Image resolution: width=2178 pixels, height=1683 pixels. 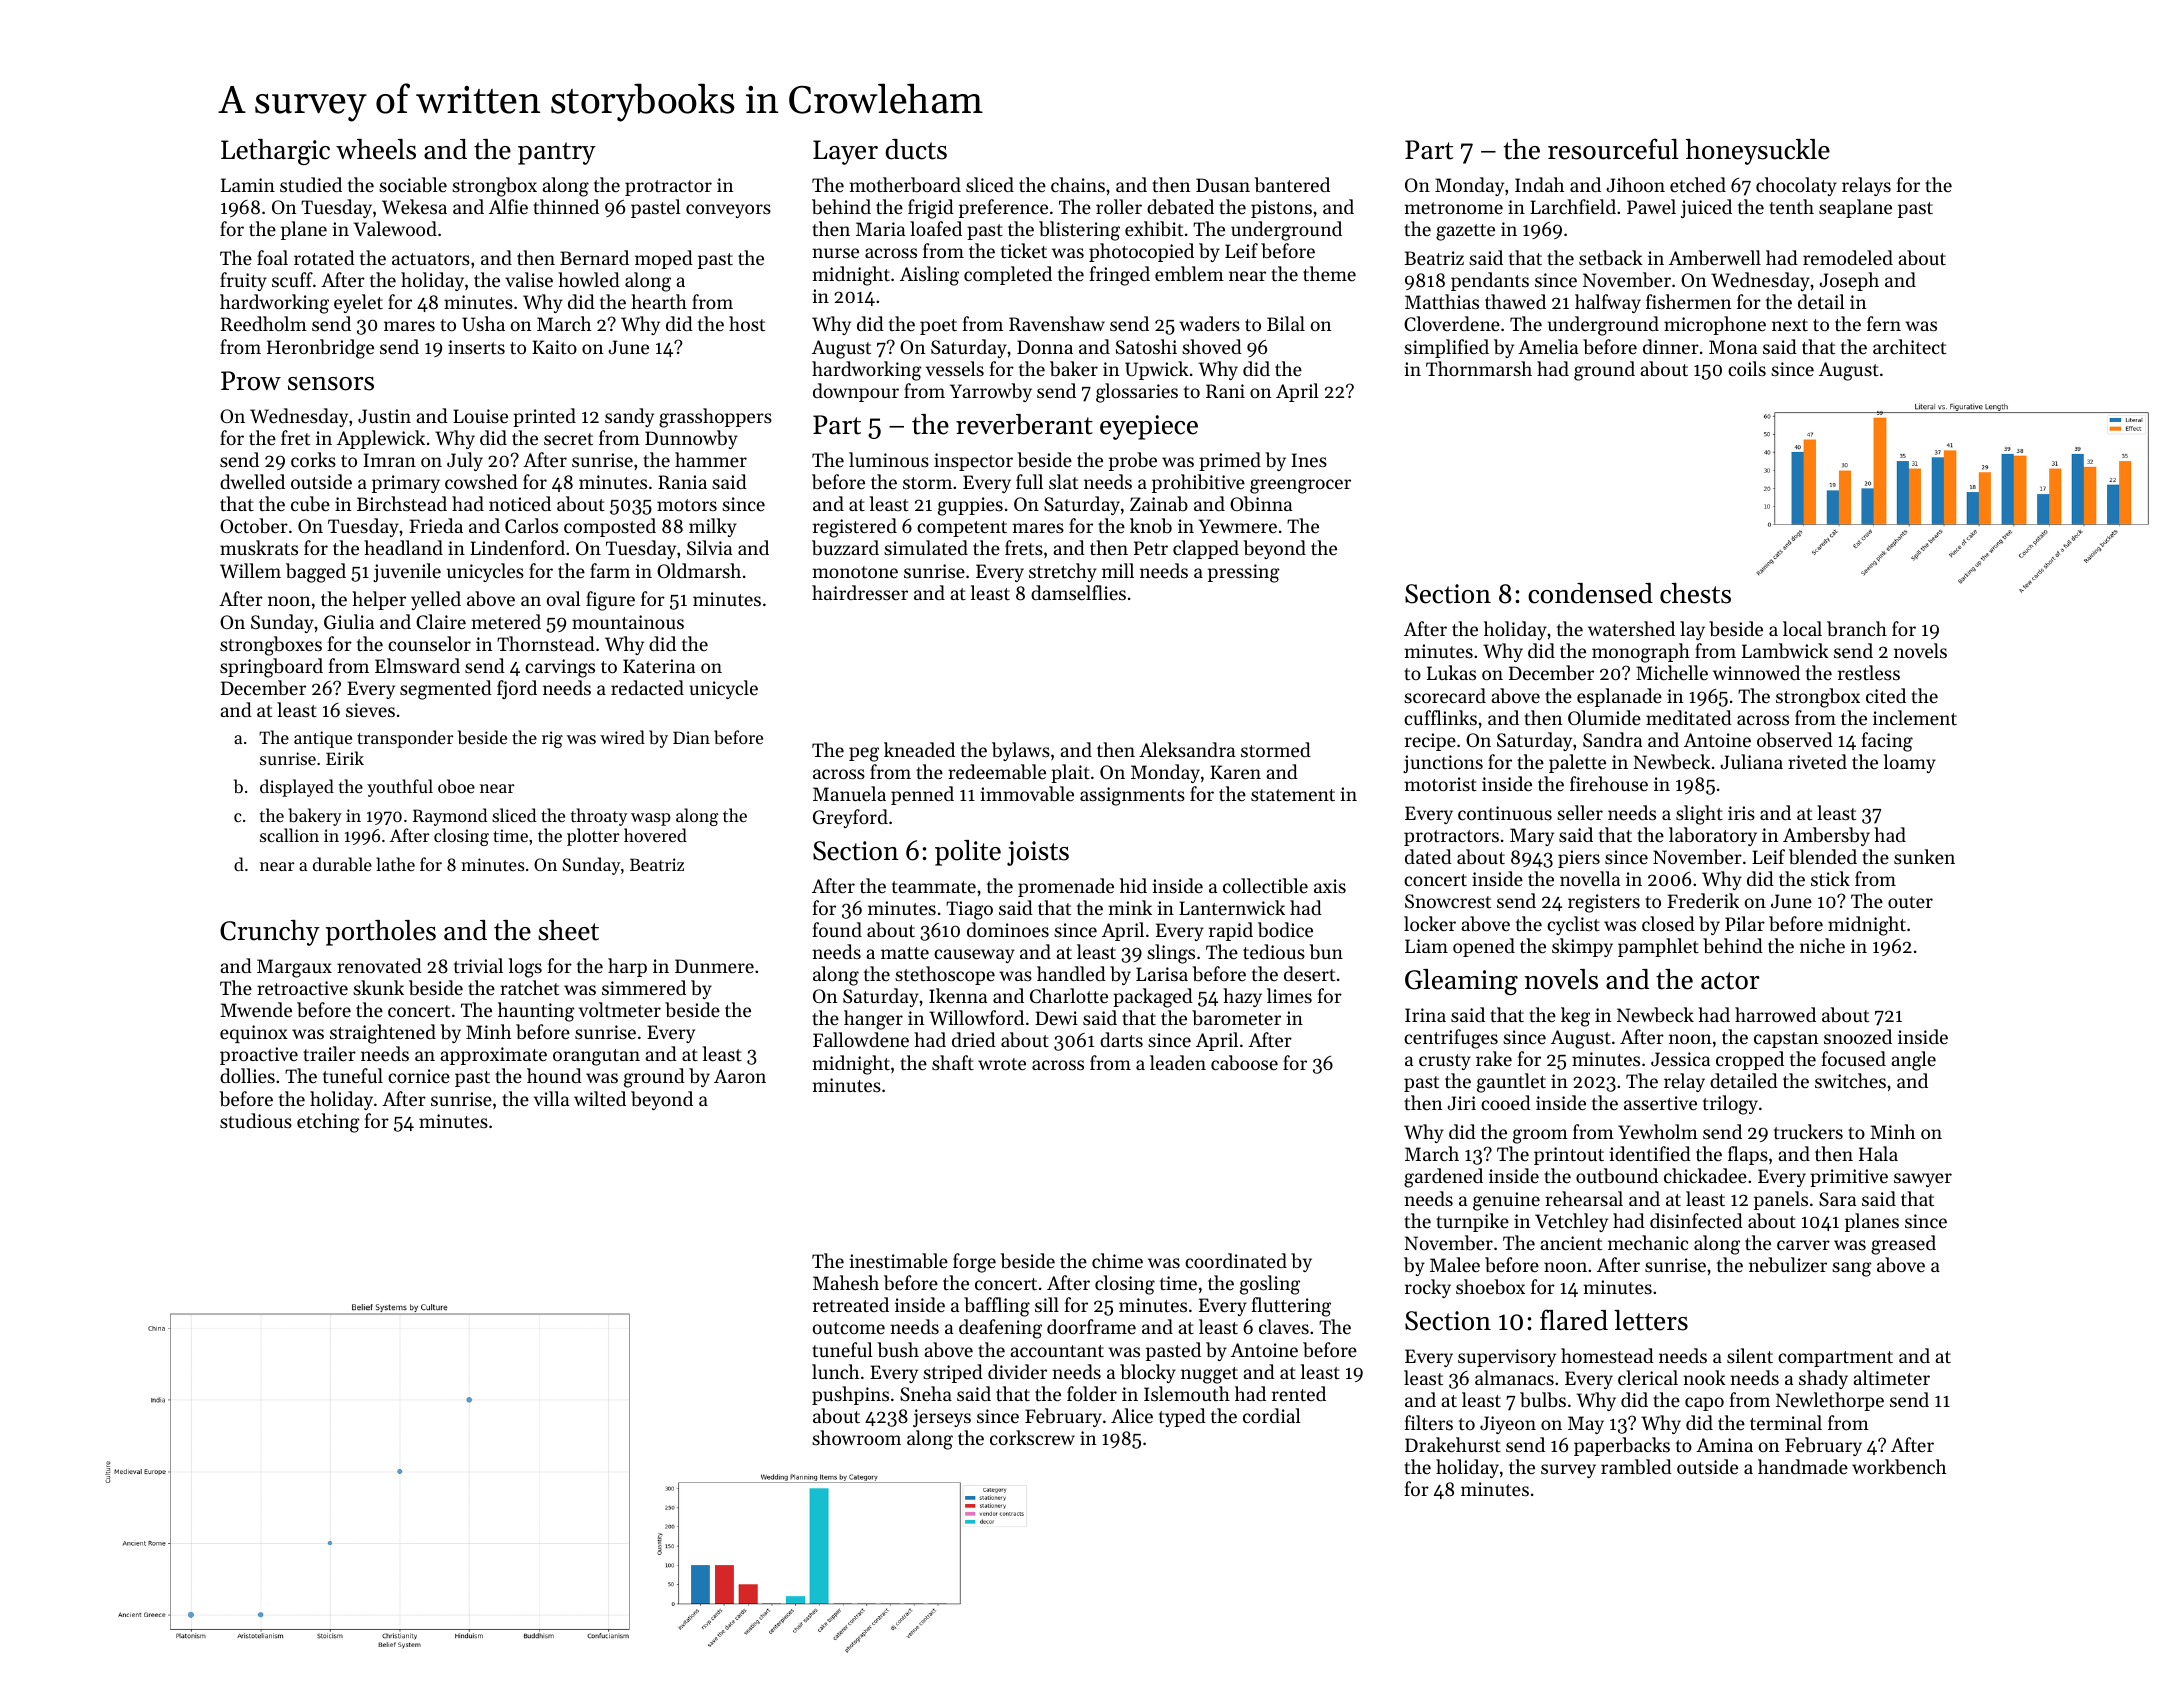 I want to click on portholes, so click(x=381, y=933).
